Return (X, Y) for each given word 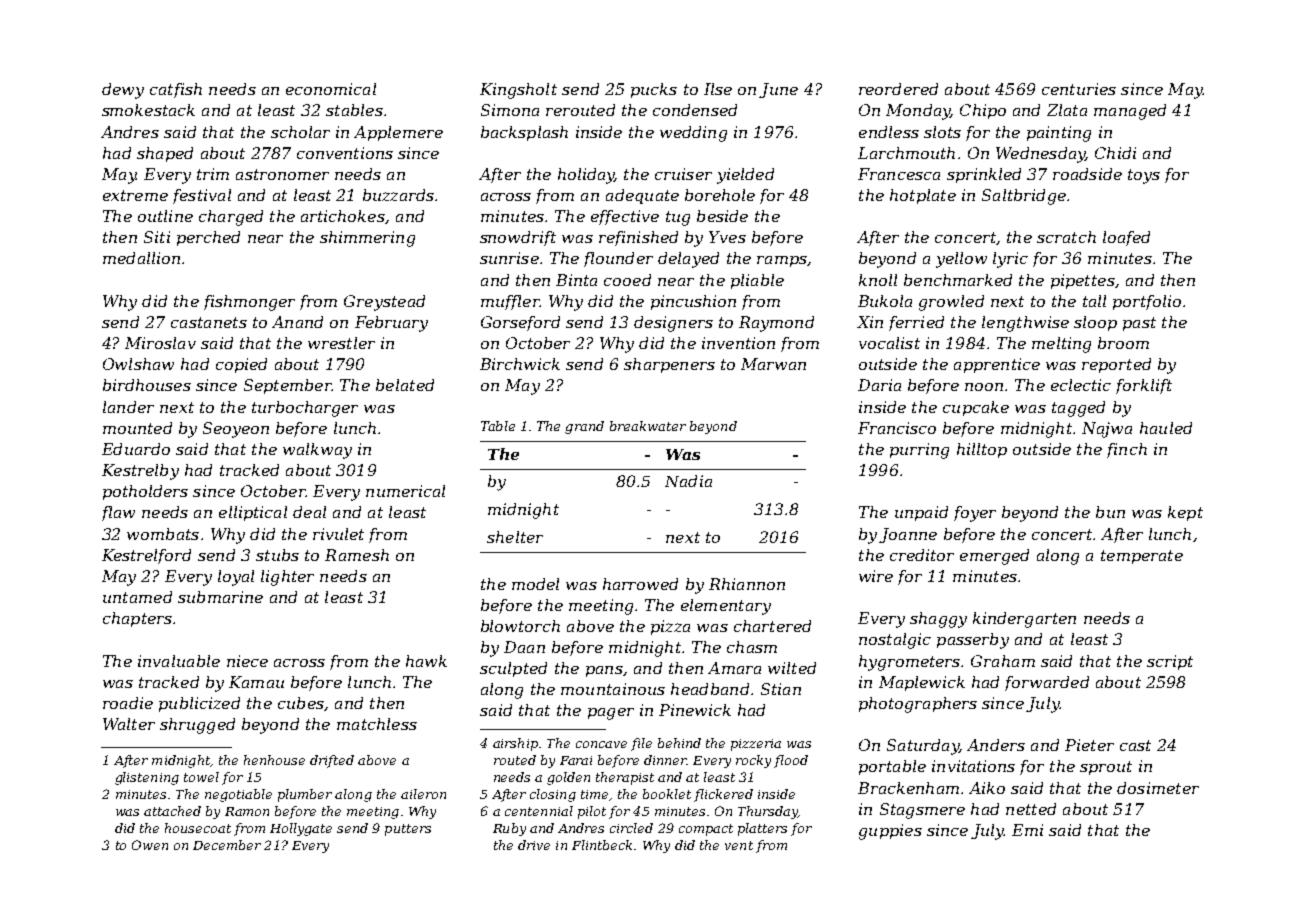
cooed (627, 280)
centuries (1079, 89)
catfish (176, 90)
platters (762, 829)
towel (201, 777)
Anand (297, 322)
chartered (772, 626)
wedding (693, 134)
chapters (137, 619)
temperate (1142, 557)
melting (1061, 345)
